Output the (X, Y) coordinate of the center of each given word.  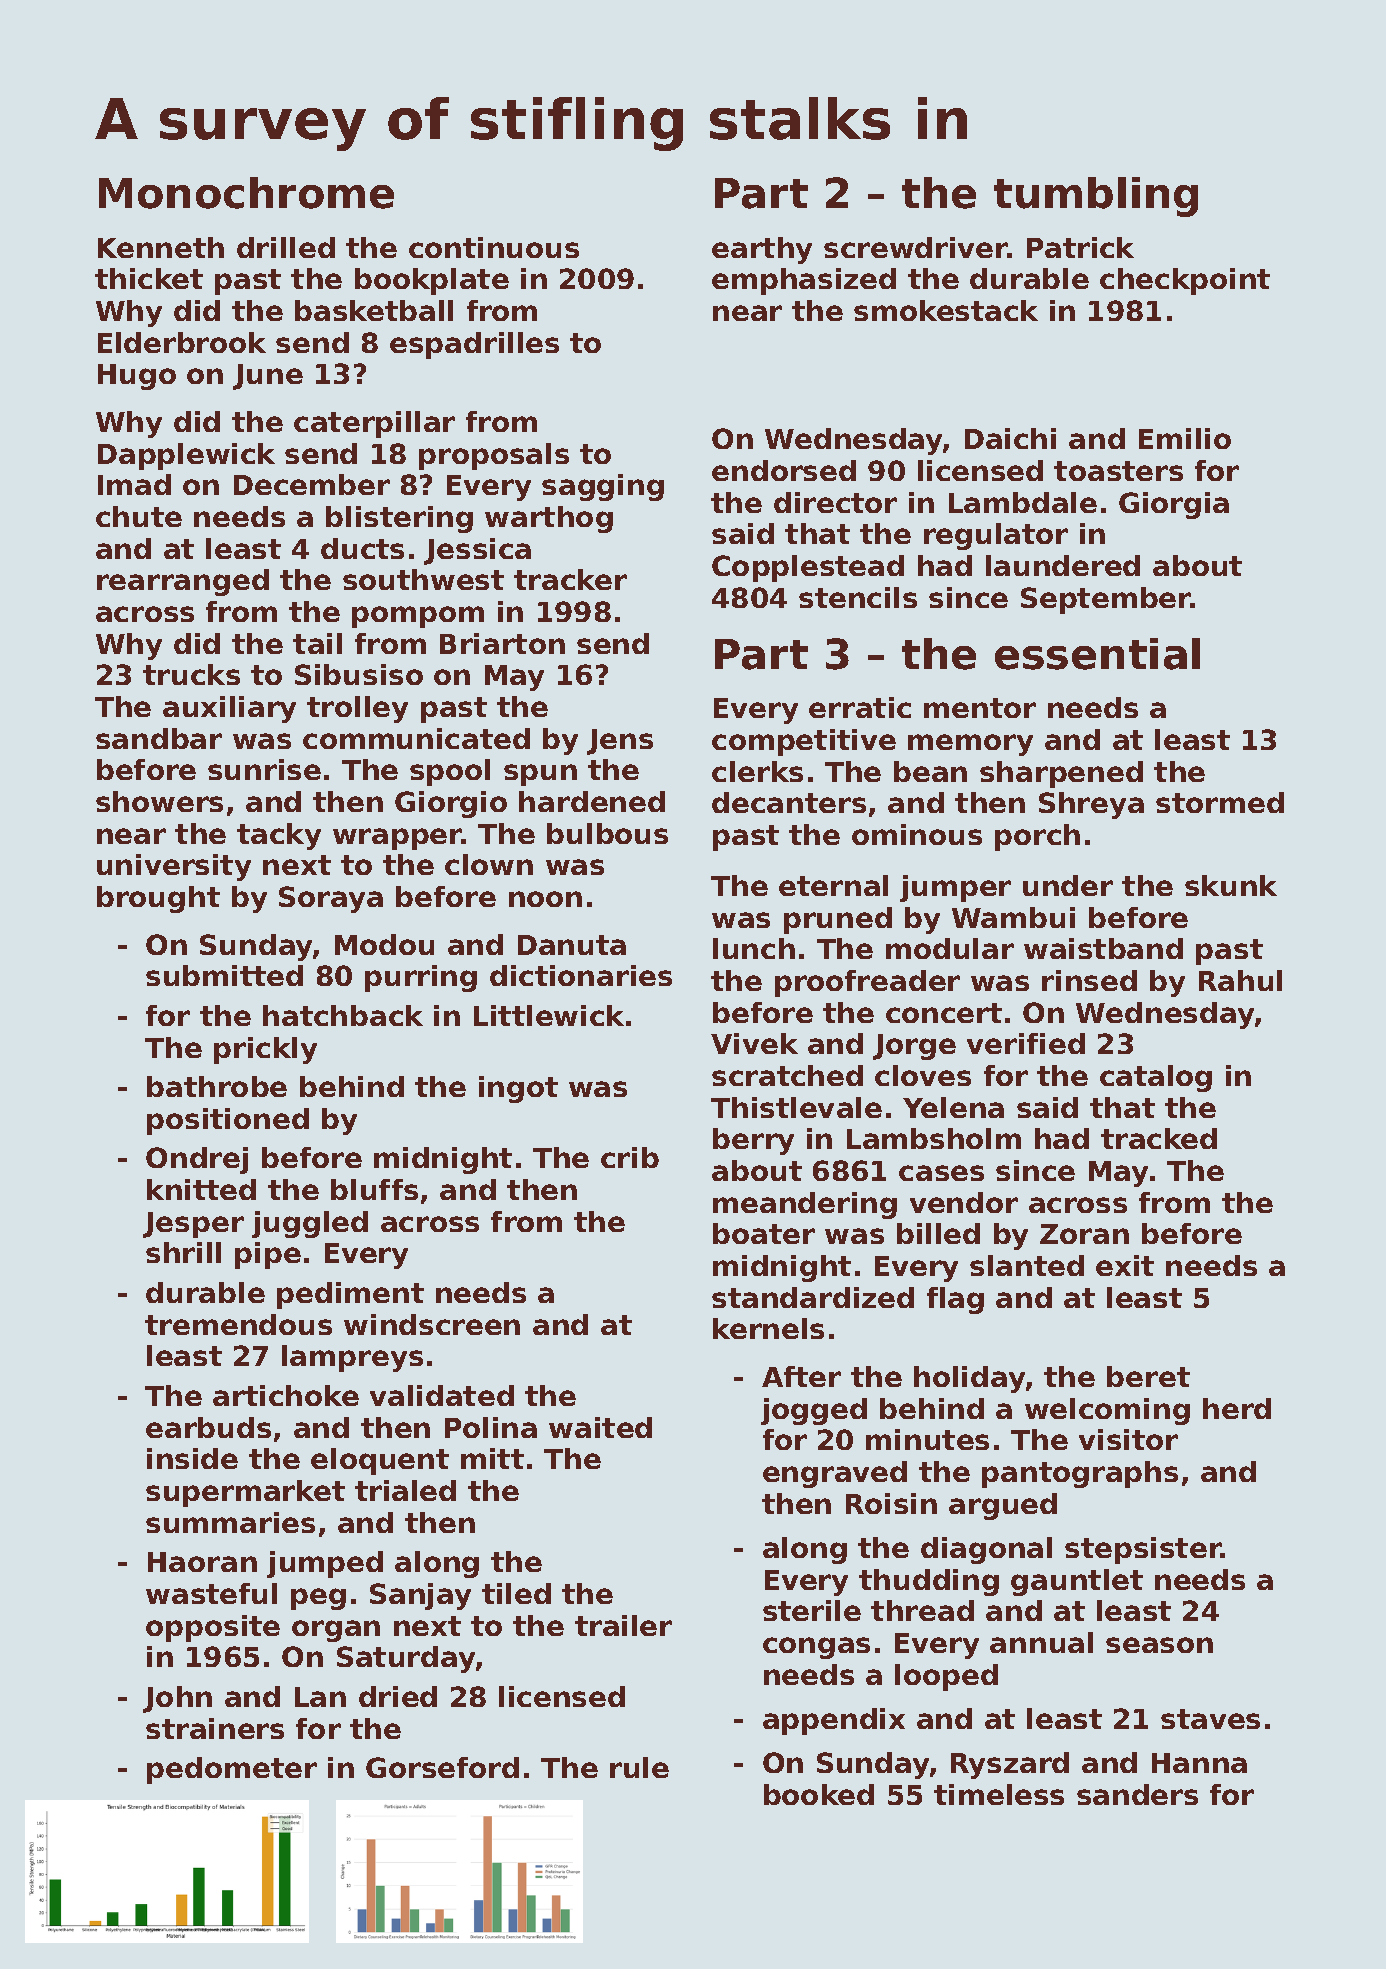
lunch (754, 948)
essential (1097, 654)
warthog (549, 519)
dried (398, 1696)
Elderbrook (182, 342)
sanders (1137, 1794)
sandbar (159, 738)
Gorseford (442, 1767)
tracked (1159, 1138)
